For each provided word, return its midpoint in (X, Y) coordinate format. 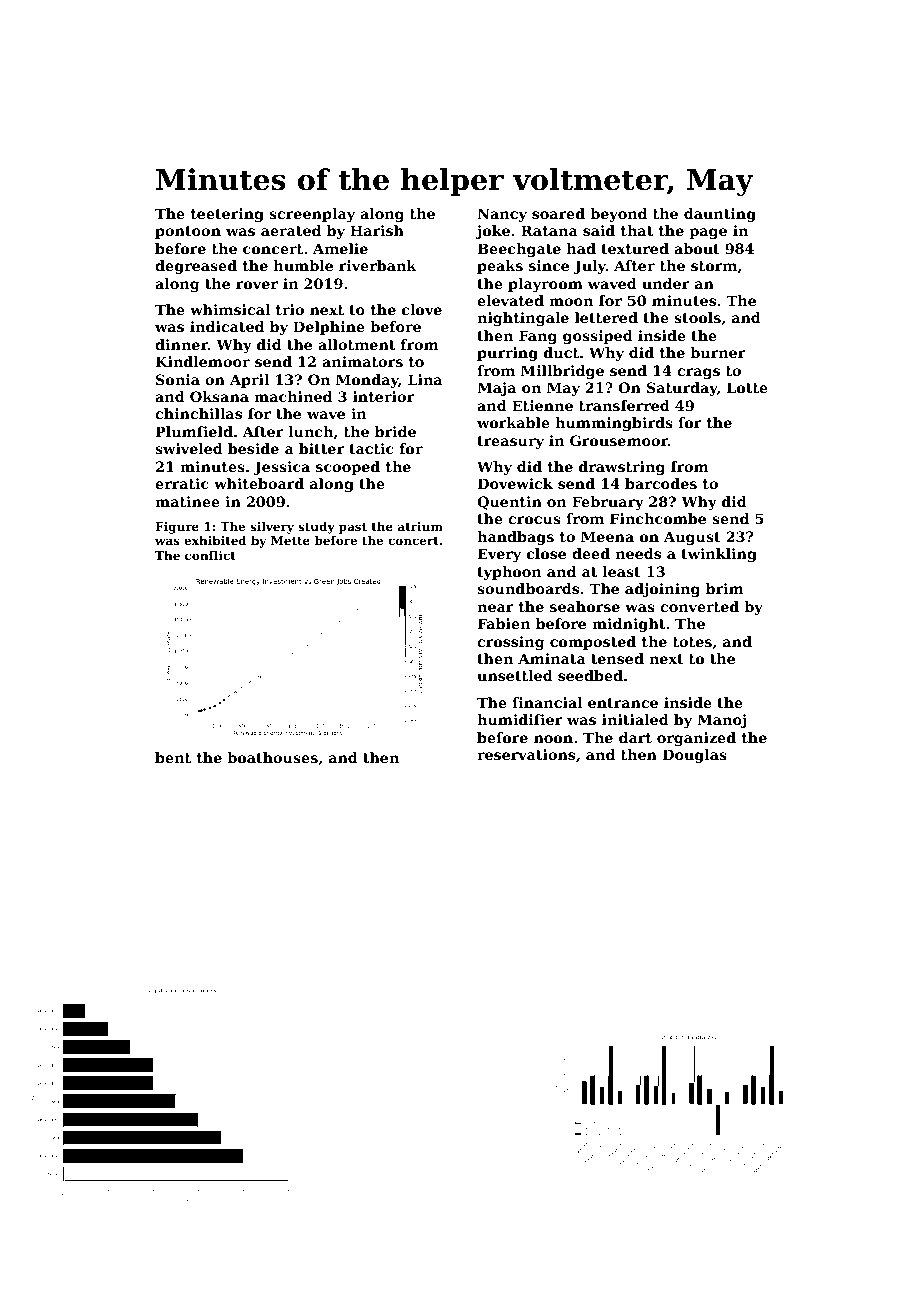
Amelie (340, 248)
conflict (210, 555)
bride (395, 431)
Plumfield (194, 431)
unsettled (515, 675)
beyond (618, 215)
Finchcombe (658, 518)
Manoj (721, 721)
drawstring (622, 468)
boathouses (272, 757)
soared (558, 213)
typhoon (509, 573)
